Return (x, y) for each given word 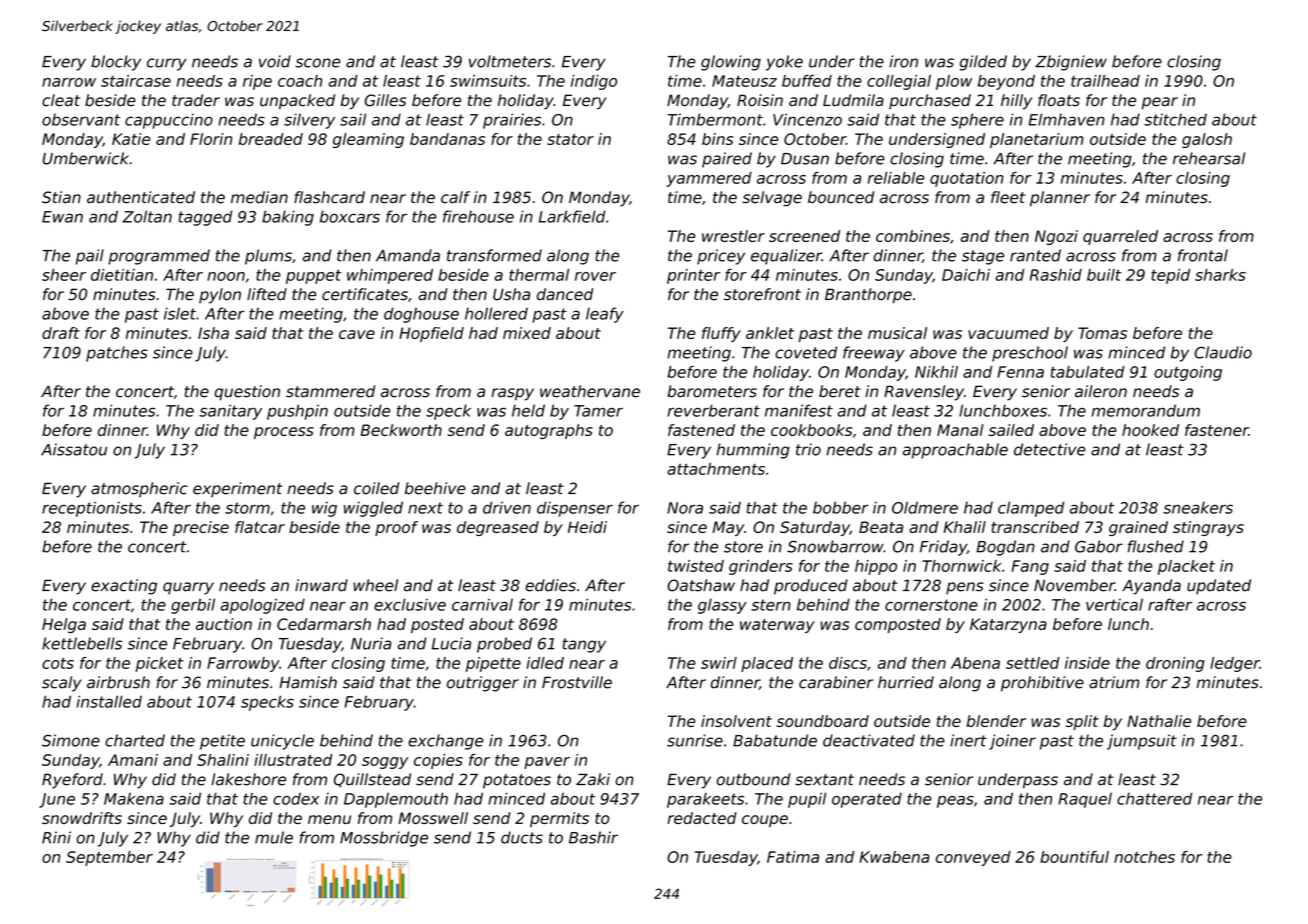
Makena (134, 799)
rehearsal (1209, 158)
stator (570, 139)
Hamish (308, 682)
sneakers (1198, 507)
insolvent (736, 721)
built (1104, 275)
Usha (511, 294)
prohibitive (1042, 684)
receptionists (92, 509)
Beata (881, 527)
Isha (213, 333)
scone (317, 63)
